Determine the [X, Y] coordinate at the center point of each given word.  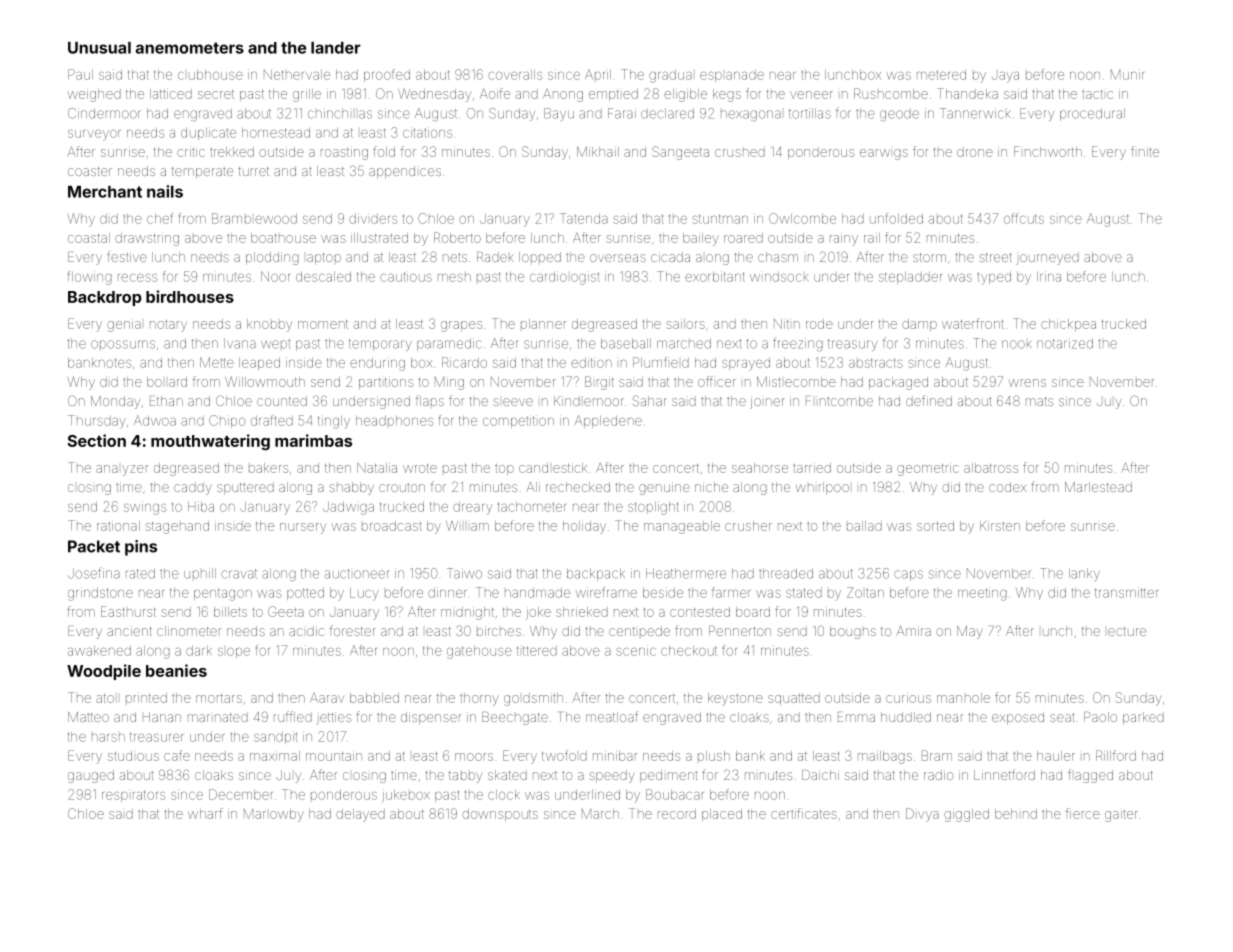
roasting [344, 154]
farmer [731, 592]
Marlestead [1098, 487]
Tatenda [584, 218]
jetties [334, 718]
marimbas [313, 440]
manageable [682, 527]
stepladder [910, 278]
